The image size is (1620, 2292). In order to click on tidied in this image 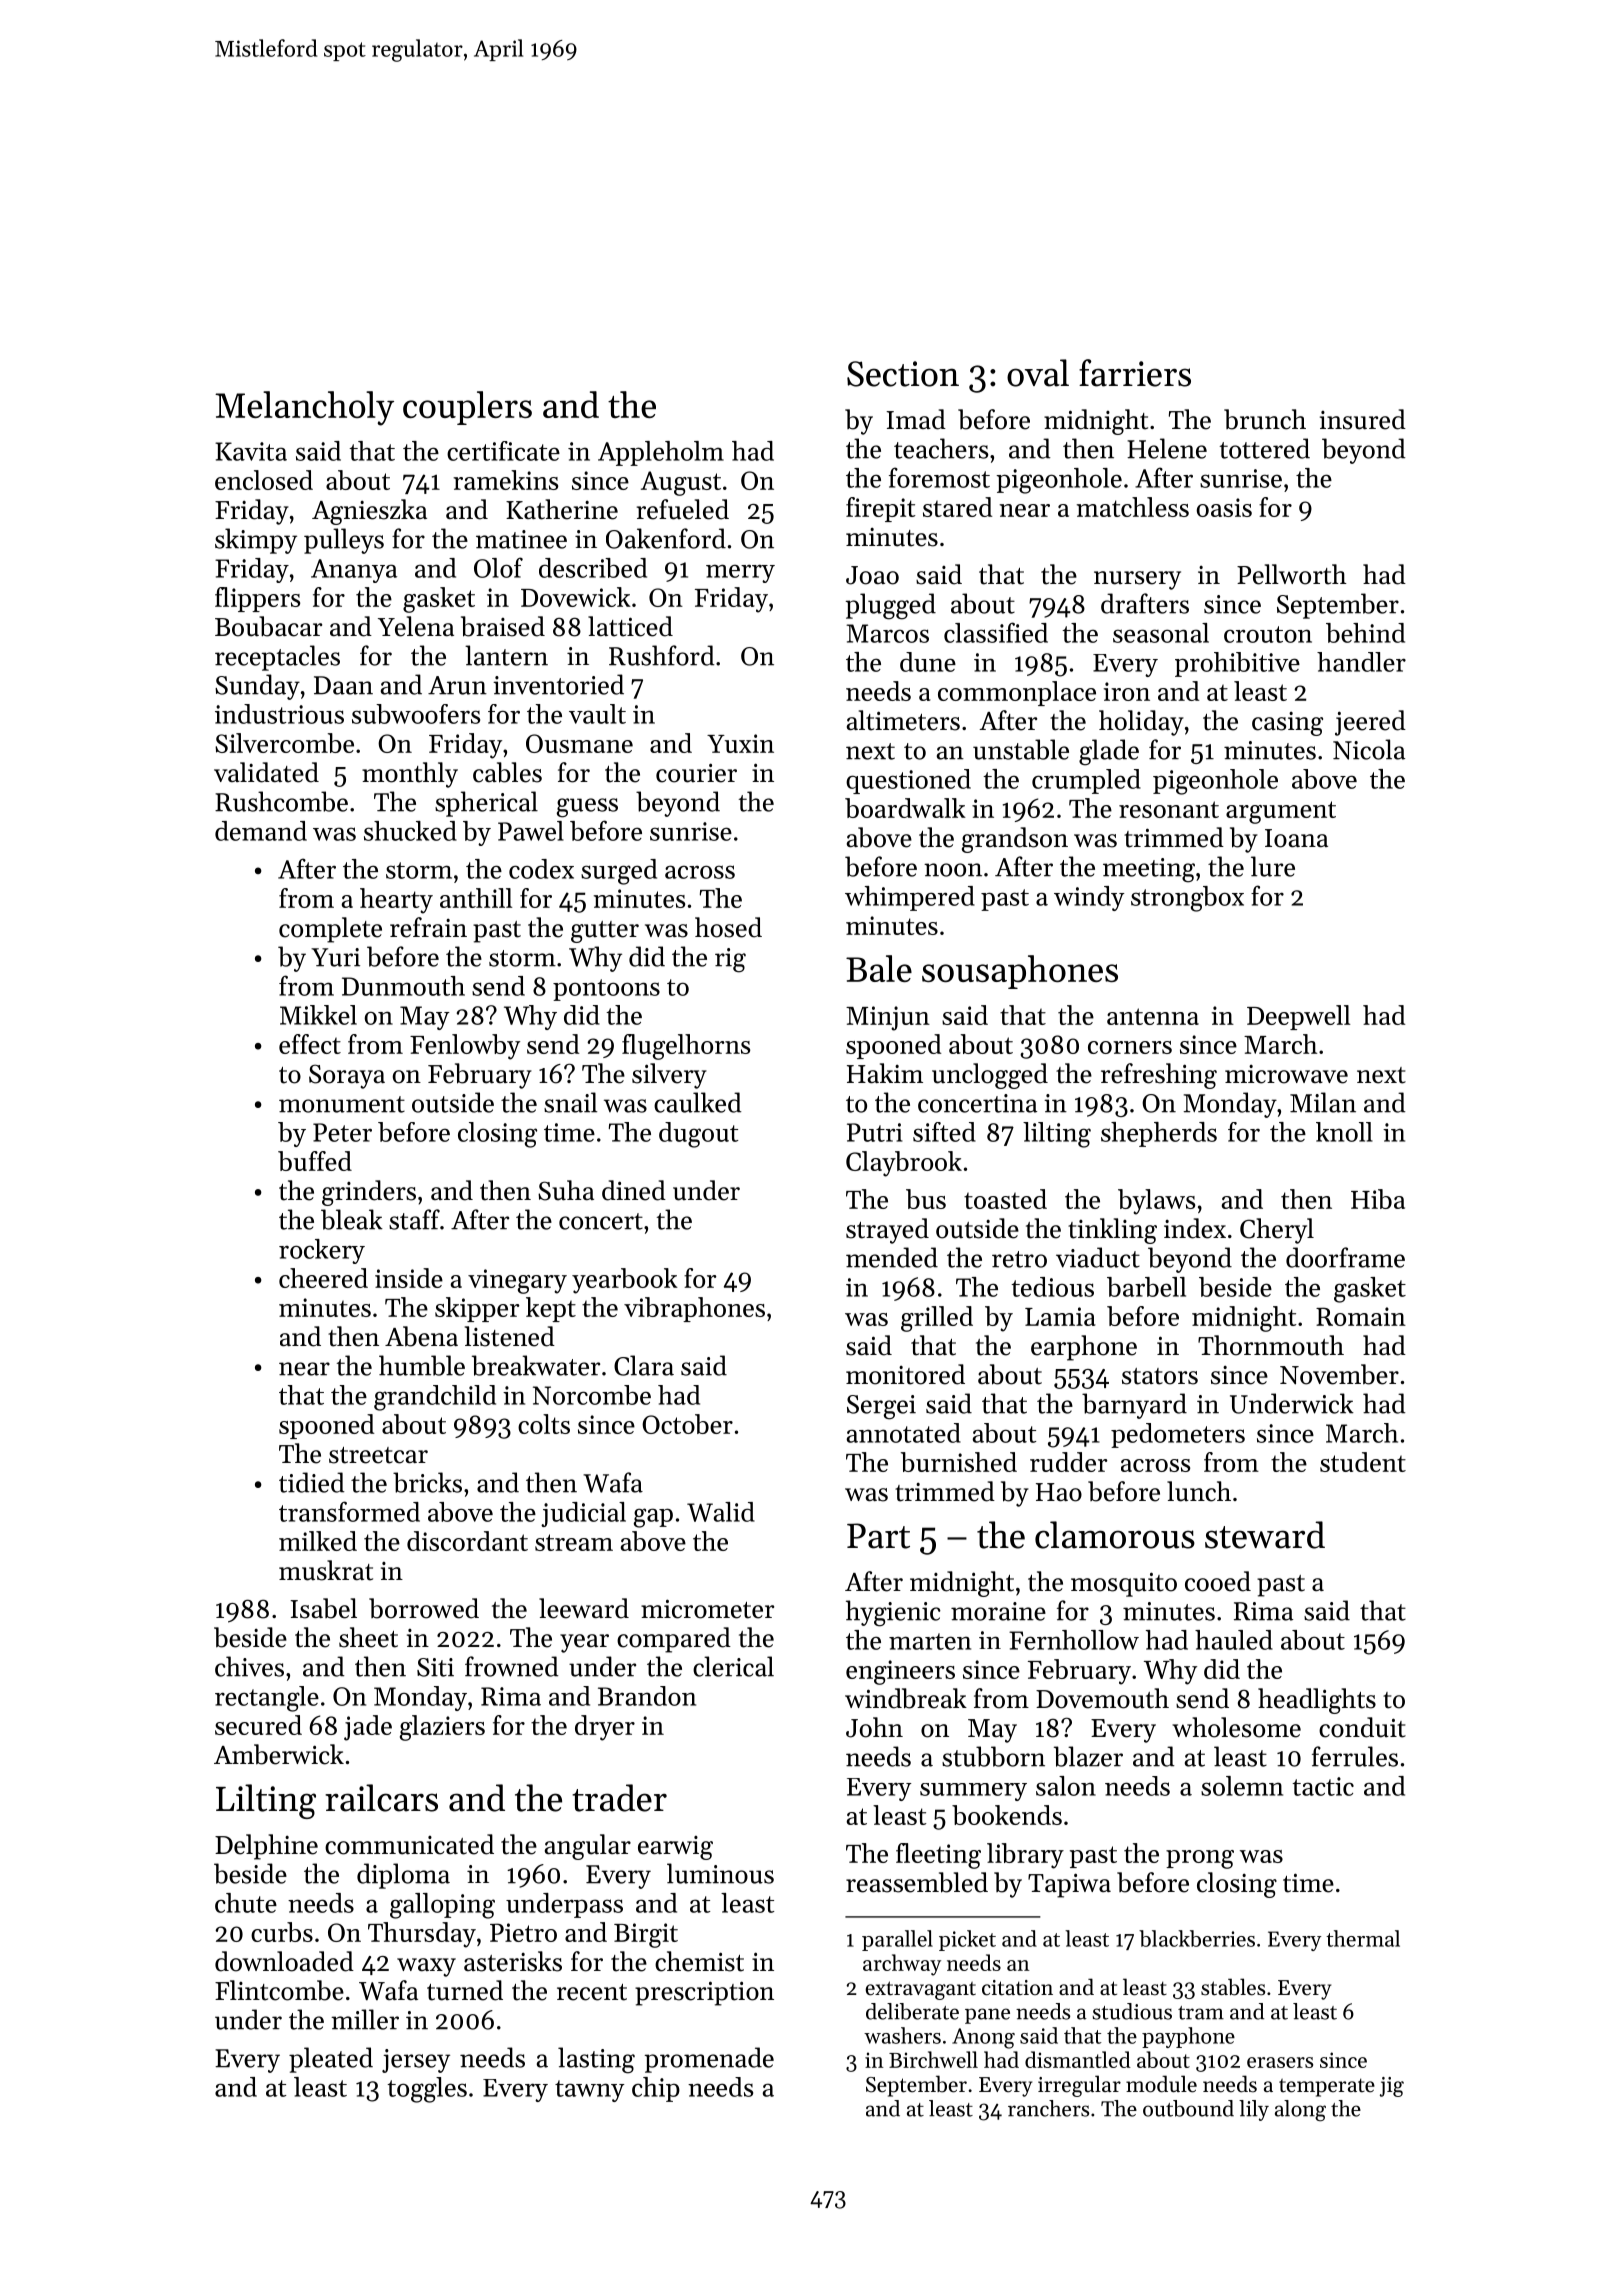, I will do `click(312, 1482)`.
